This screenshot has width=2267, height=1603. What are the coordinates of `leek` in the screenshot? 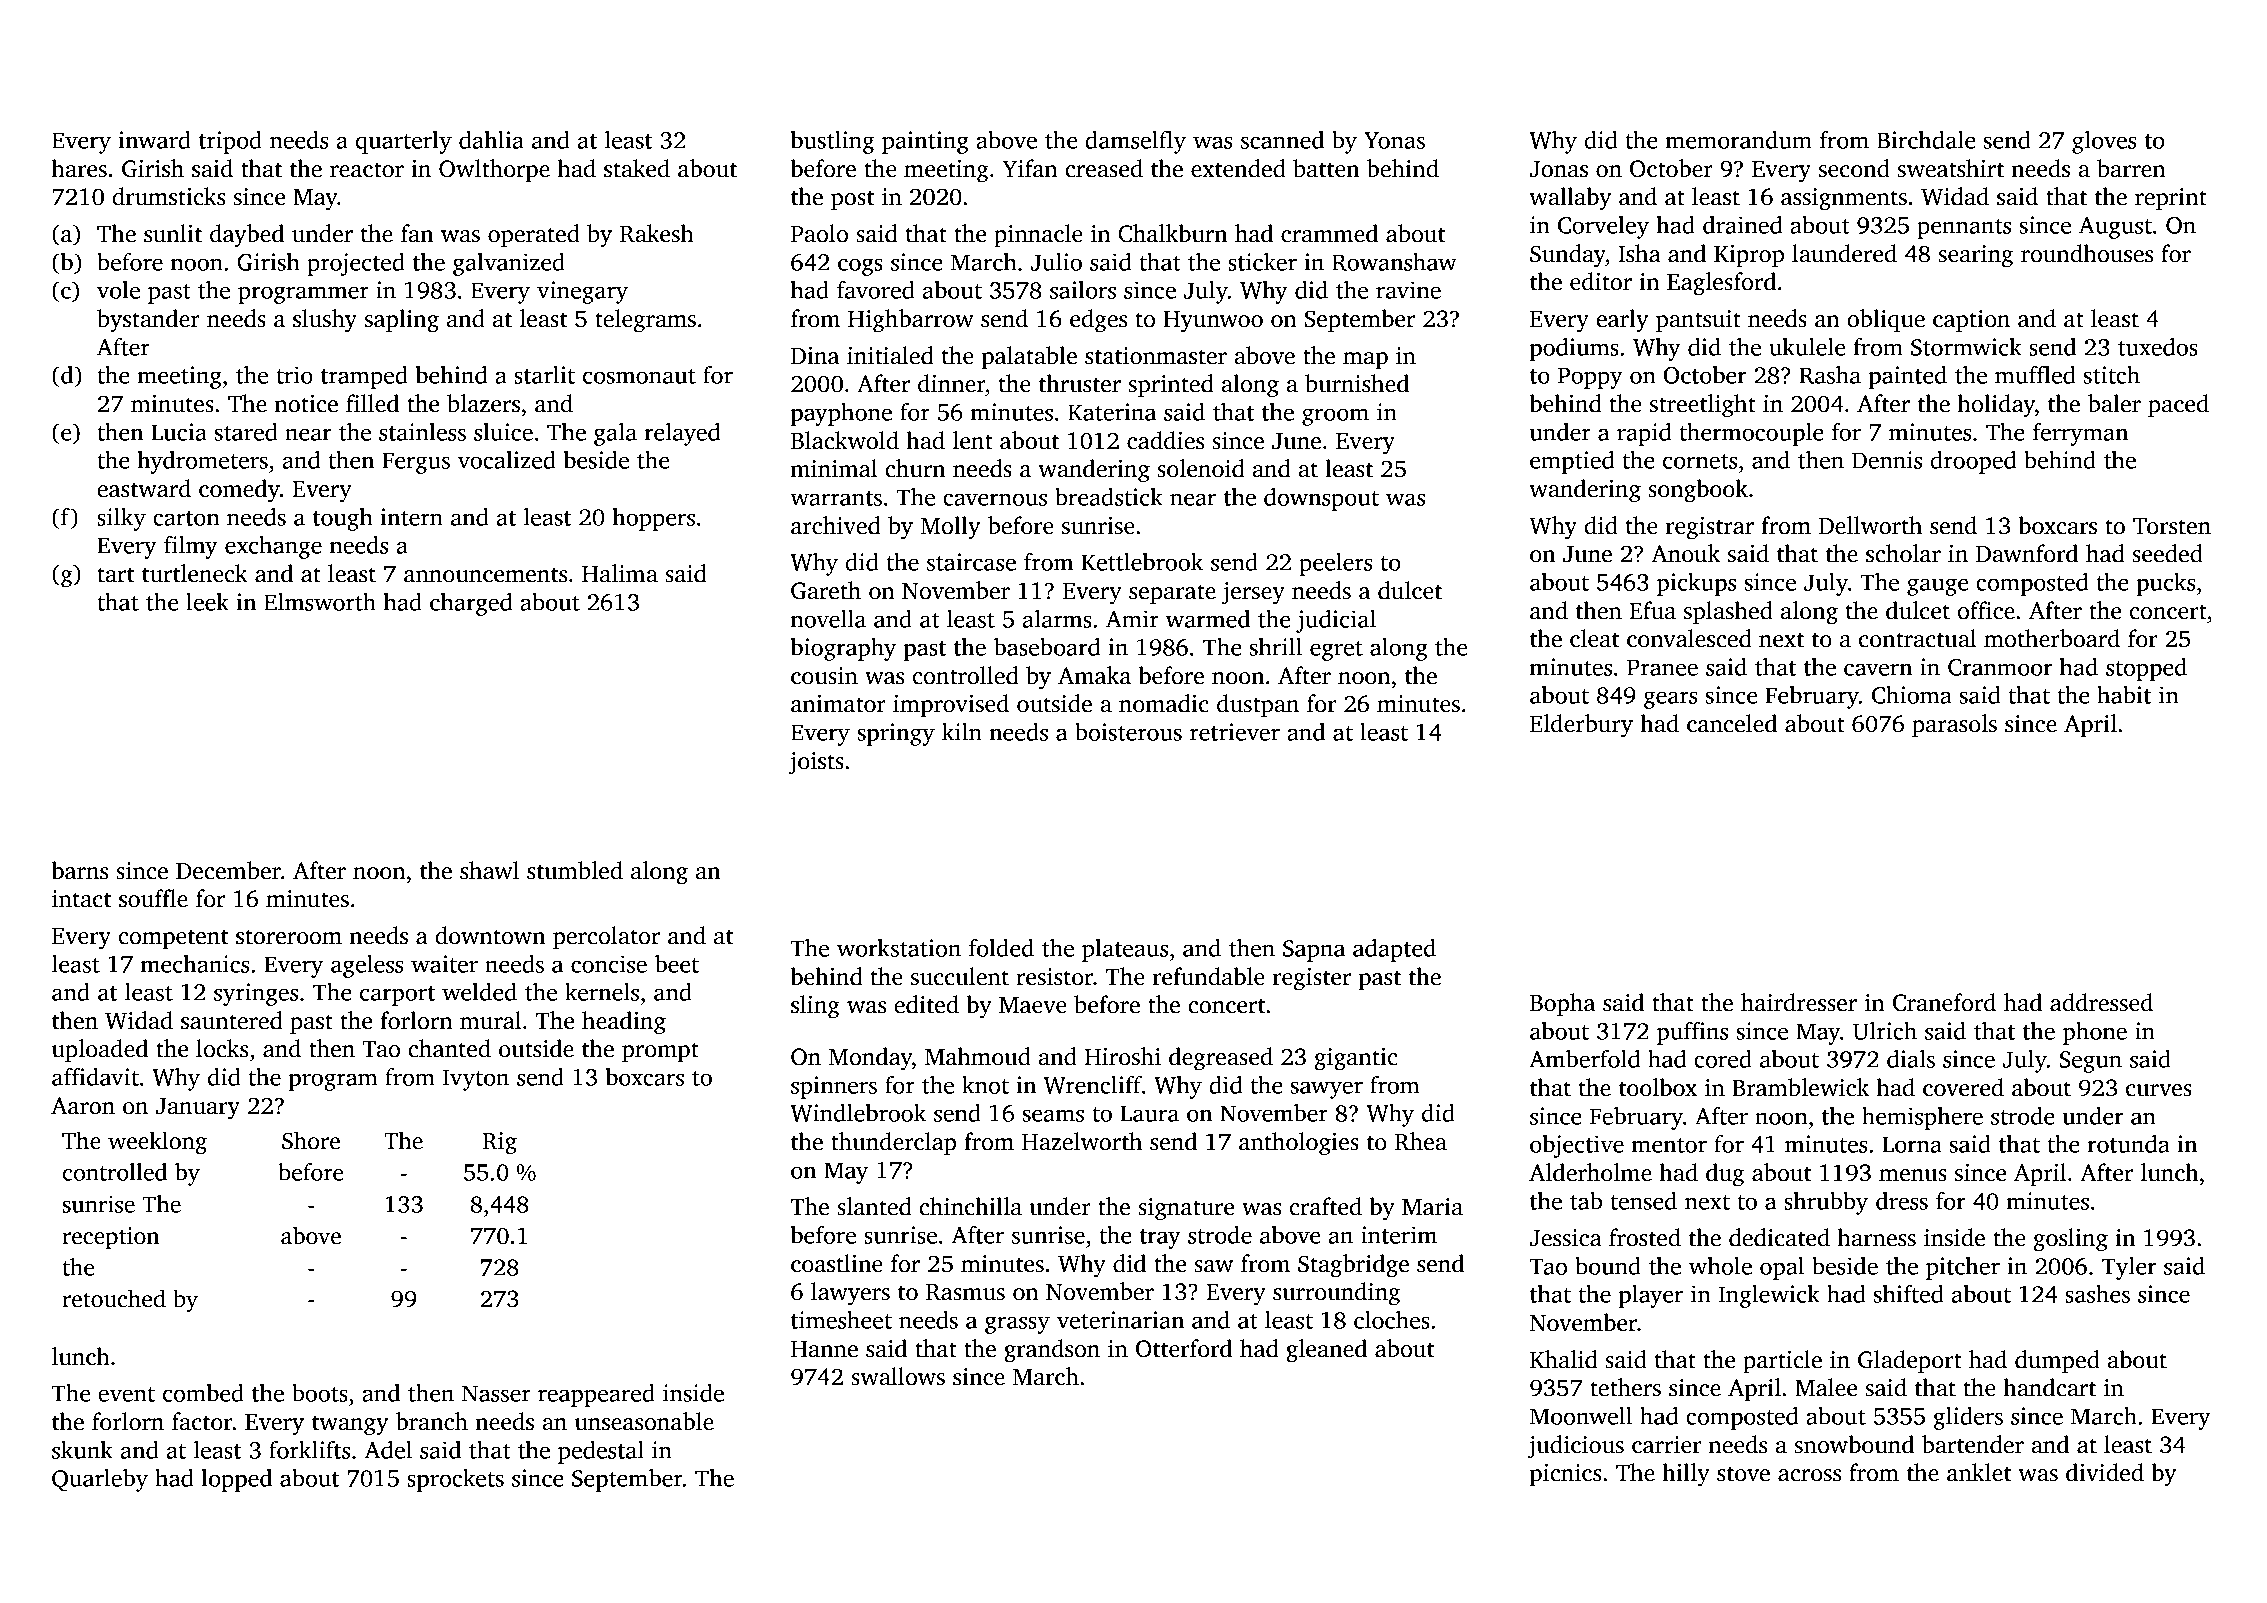 It's located at (207, 602).
